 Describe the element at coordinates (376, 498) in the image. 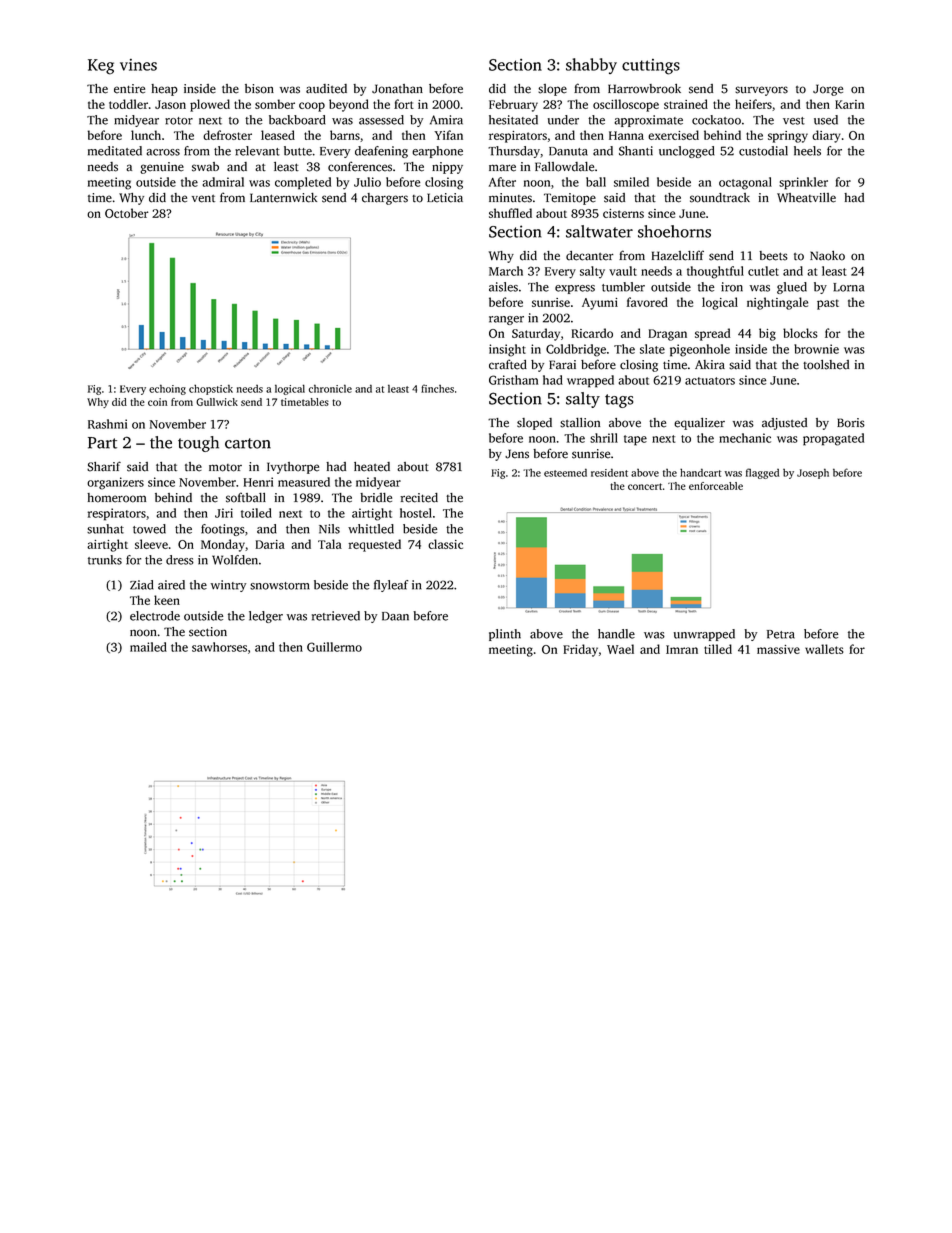

I see `bridle` at that location.
